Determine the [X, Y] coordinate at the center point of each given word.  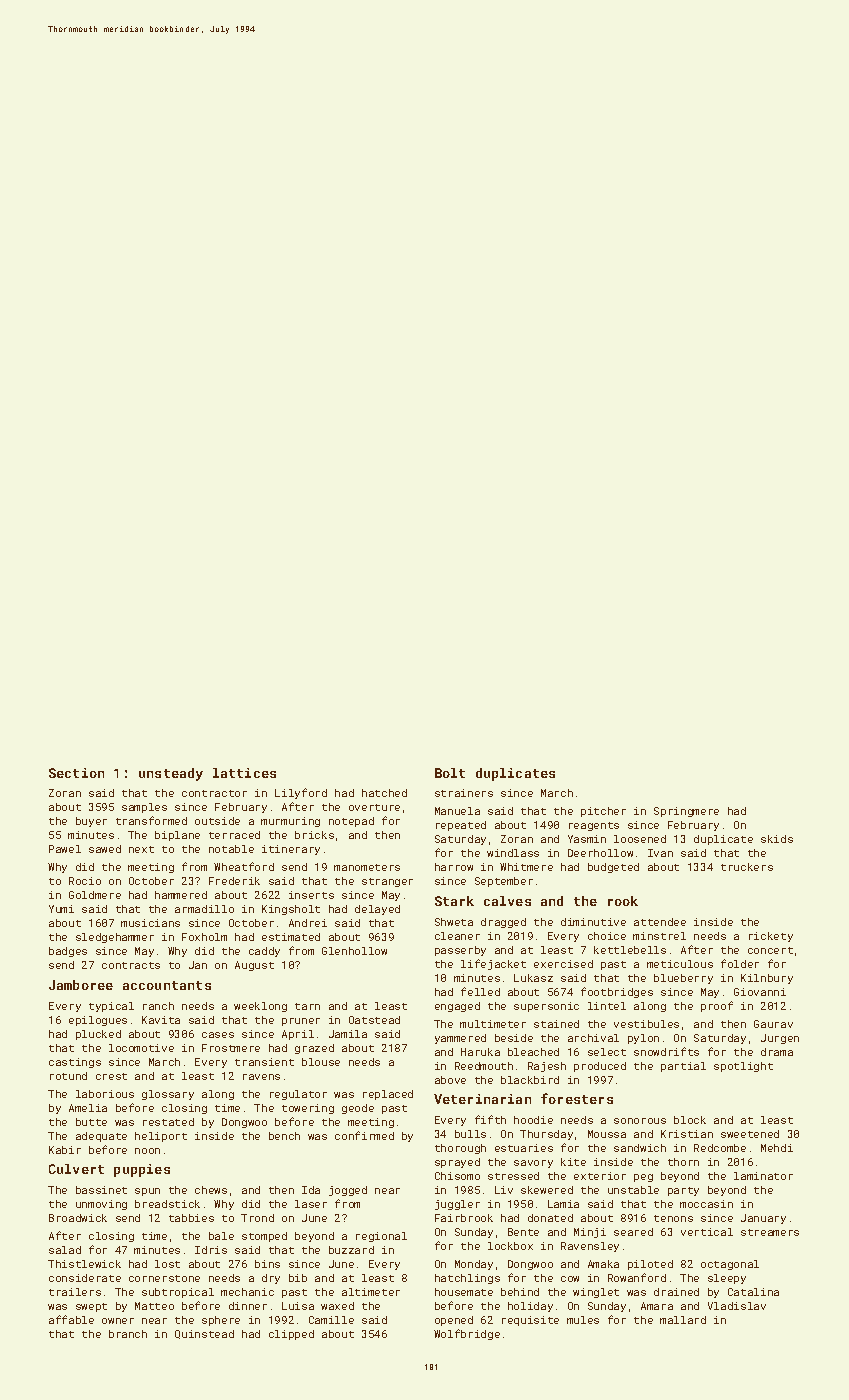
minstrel [659, 936]
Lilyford [301, 793]
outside [217, 821]
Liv [504, 1190]
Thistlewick [84, 1264]
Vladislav [737, 1306]
